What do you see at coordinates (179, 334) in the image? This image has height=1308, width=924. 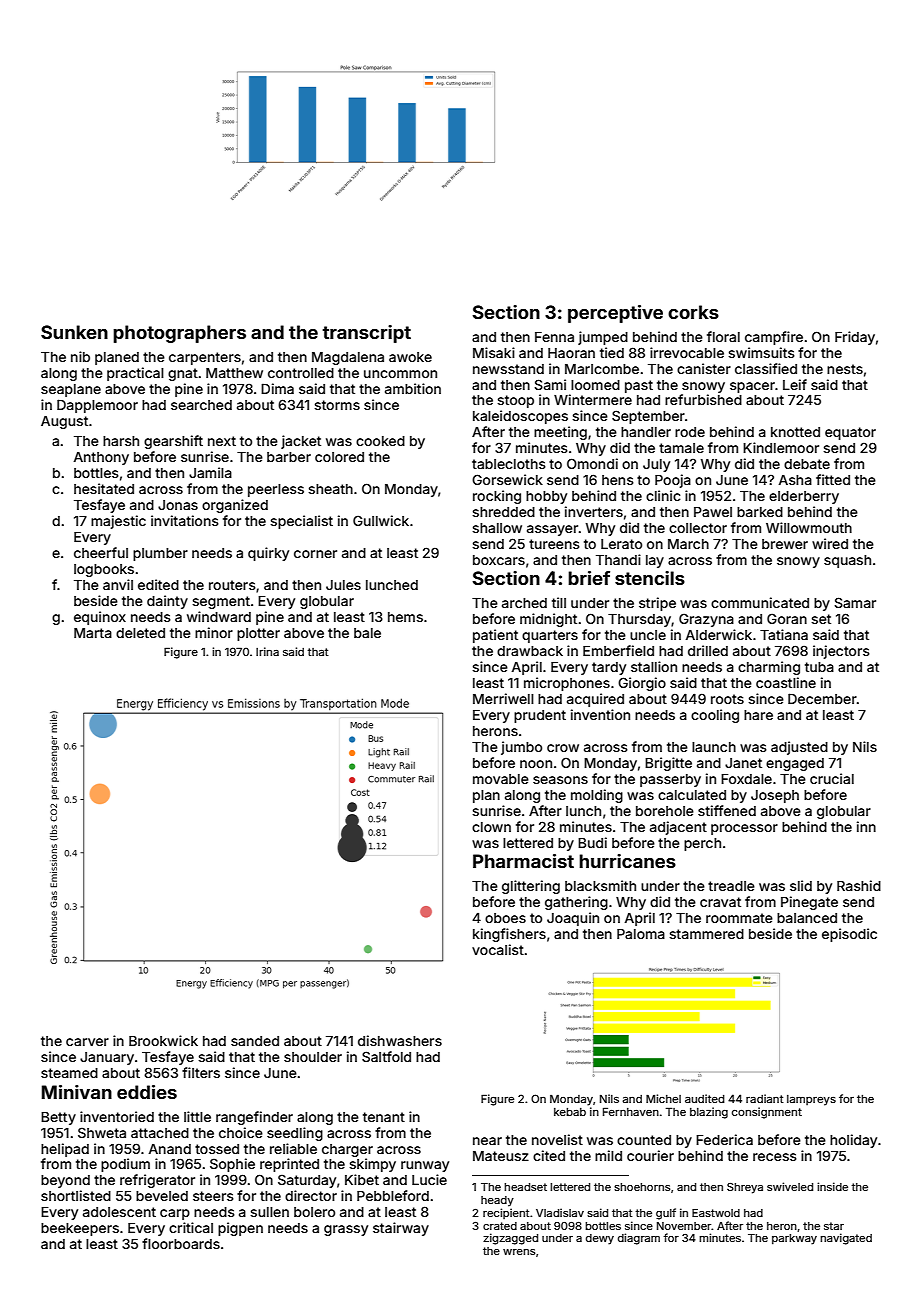 I see `photographers` at bounding box center [179, 334].
